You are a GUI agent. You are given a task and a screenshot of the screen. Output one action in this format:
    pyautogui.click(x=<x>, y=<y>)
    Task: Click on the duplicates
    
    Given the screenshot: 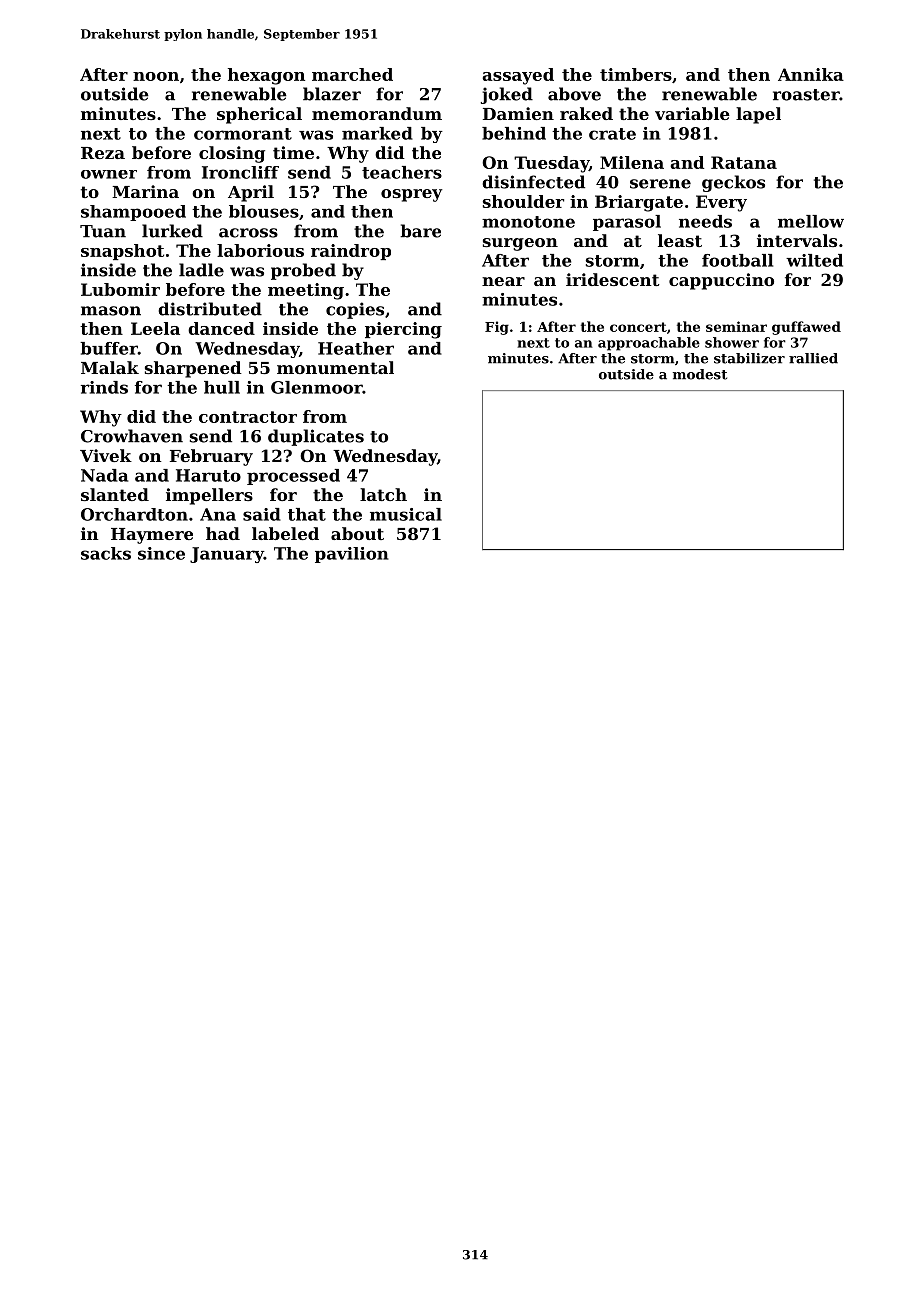 What is the action you would take?
    pyautogui.click(x=316, y=437)
